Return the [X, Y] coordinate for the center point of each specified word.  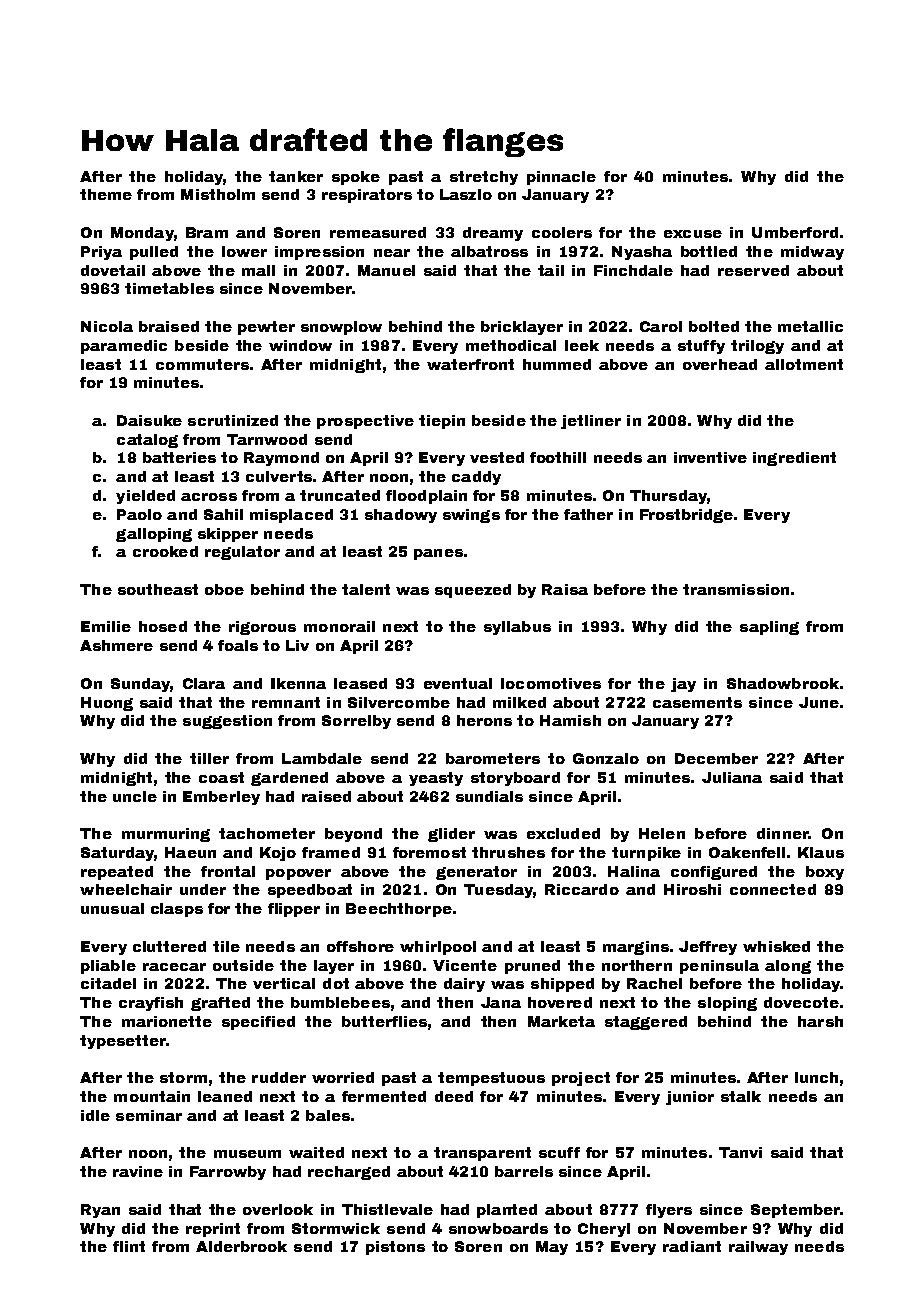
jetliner [591, 422]
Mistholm [218, 194]
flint [129, 1246]
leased [360, 683]
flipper [294, 910]
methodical [511, 345]
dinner [782, 833]
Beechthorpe [399, 910]
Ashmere [116, 645]
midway [812, 253]
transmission [736, 589]
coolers [562, 232]
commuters [202, 364]
